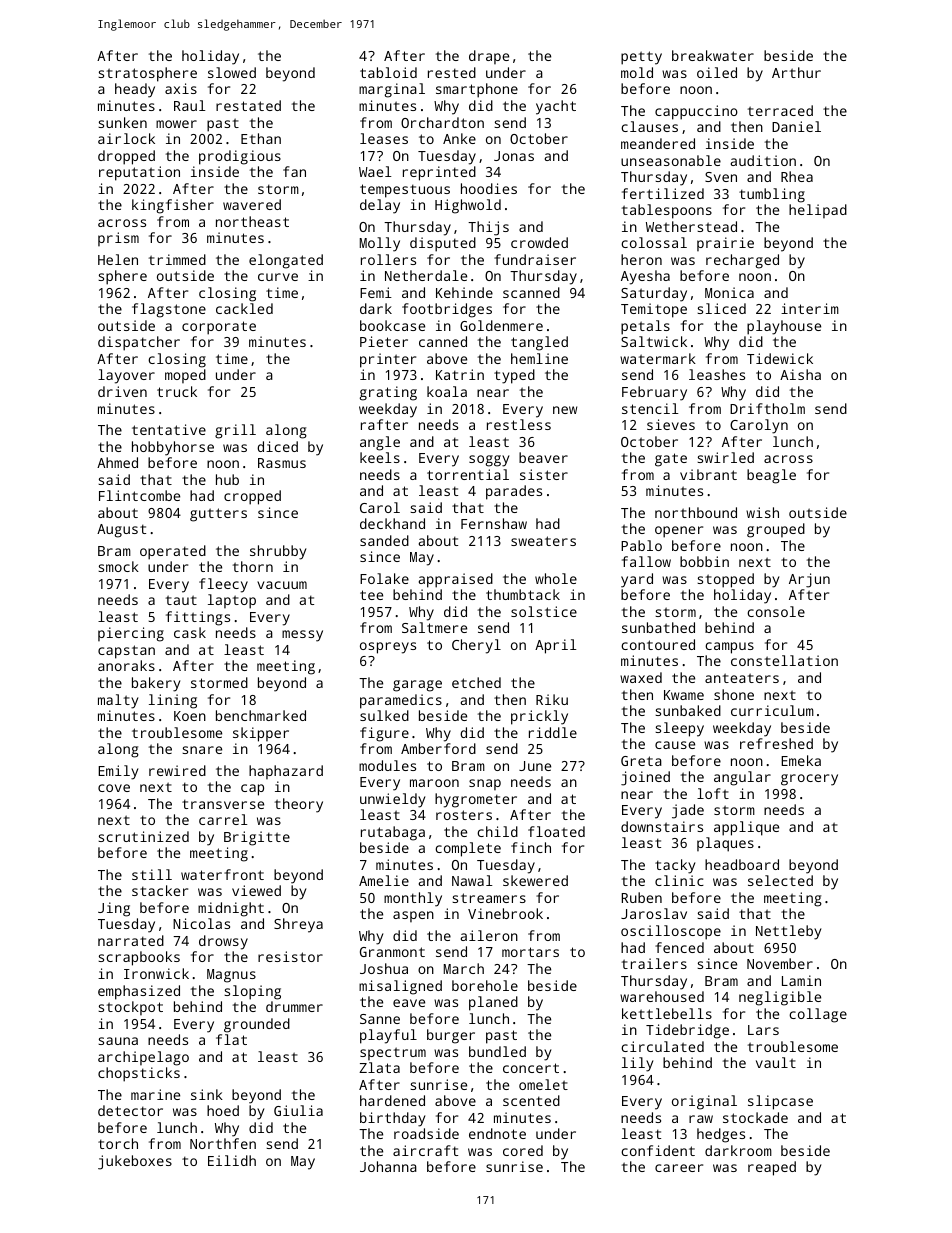  I want to click on keels, so click(380, 457).
